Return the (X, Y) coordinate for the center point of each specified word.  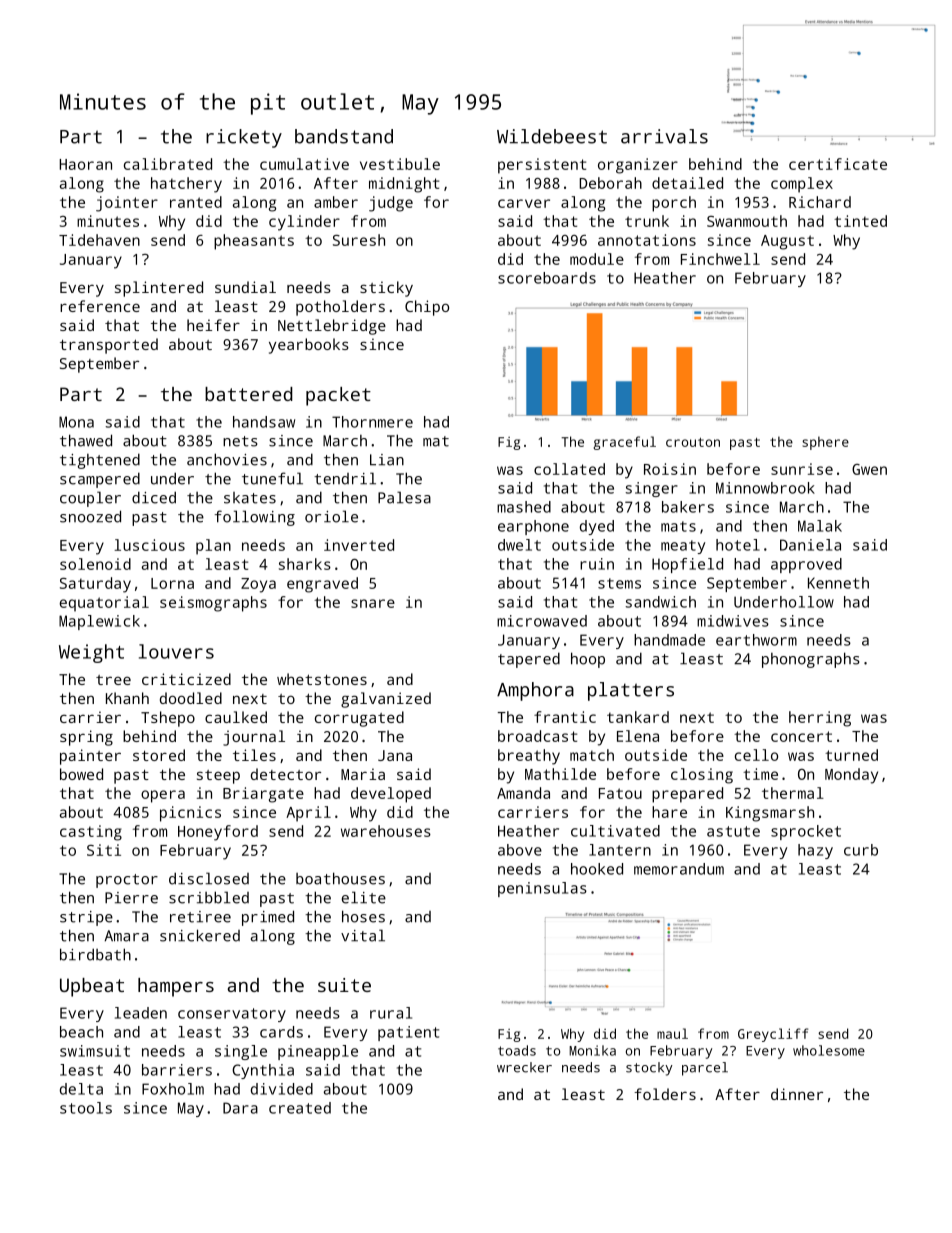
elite (364, 897)
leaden (141, 1013)
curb (861, 850)
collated (569, 469)
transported (109, 346)
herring (820, 719)
